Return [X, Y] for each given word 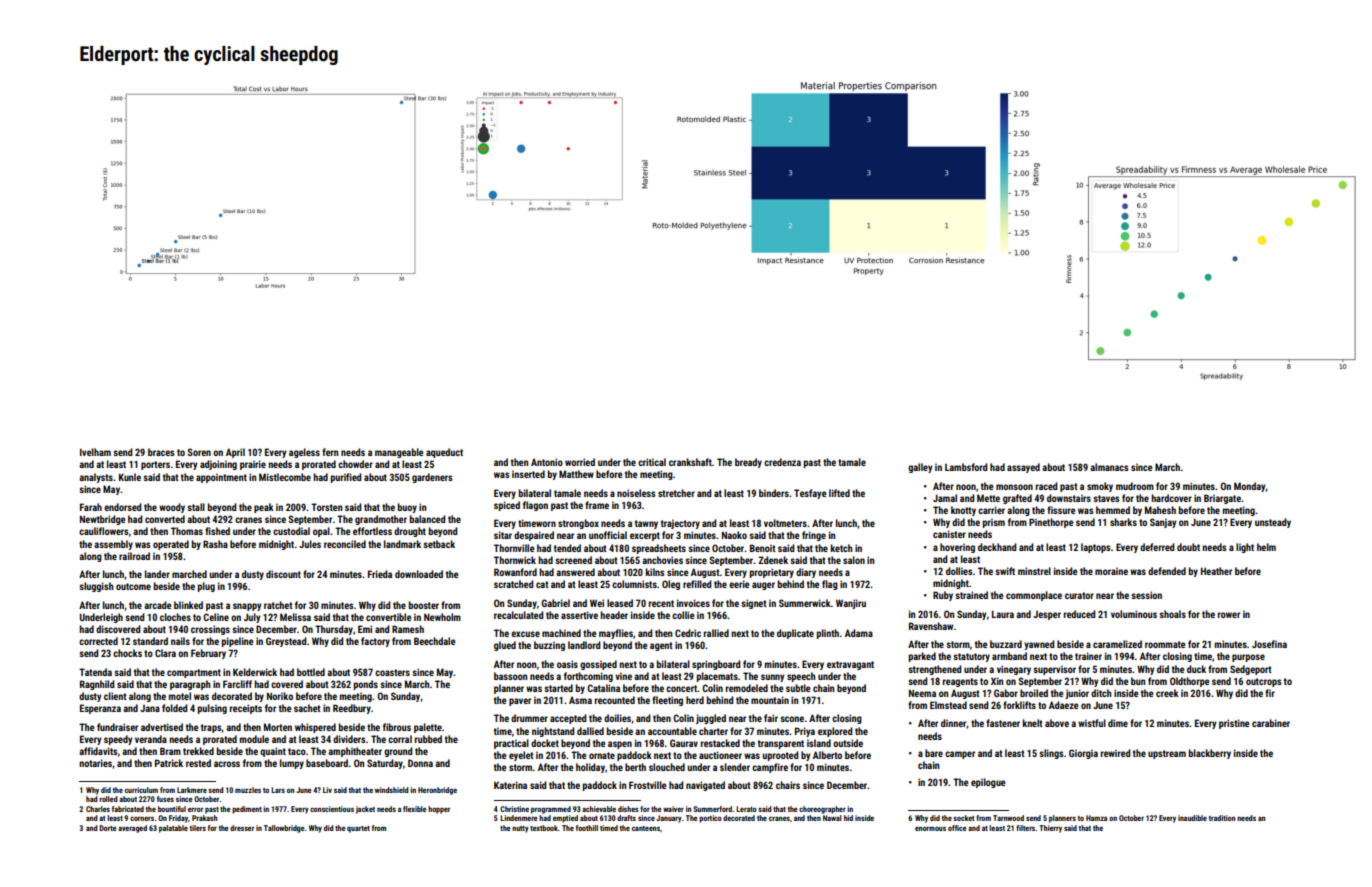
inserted [528, 474]
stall [196, 507]
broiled [1034, 693]
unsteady [1273, 523]
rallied [716, 633]
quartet [358, 829]
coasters [392, 672]
